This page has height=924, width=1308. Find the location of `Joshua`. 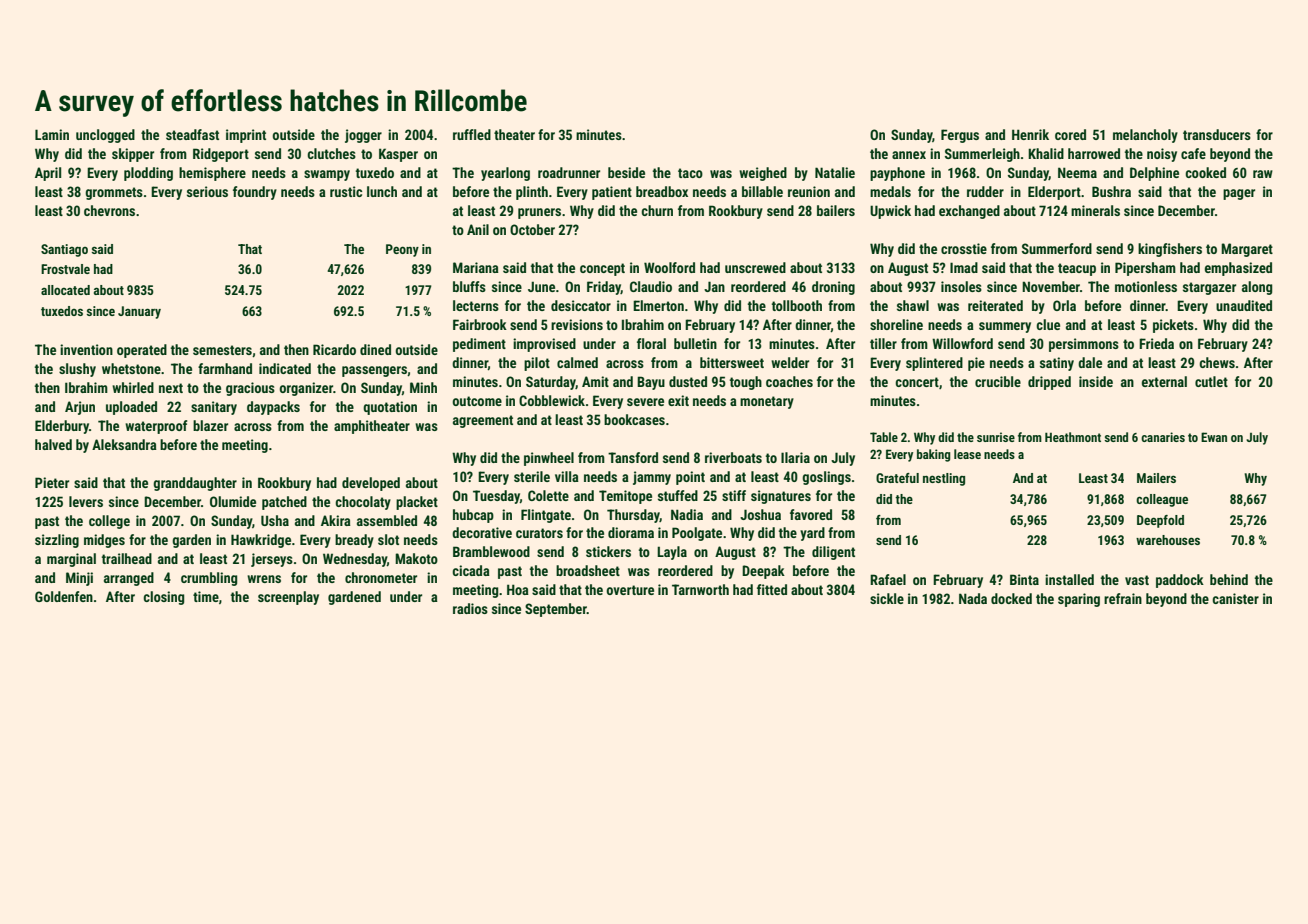

Joshua is located at coordinates (760, 514).
